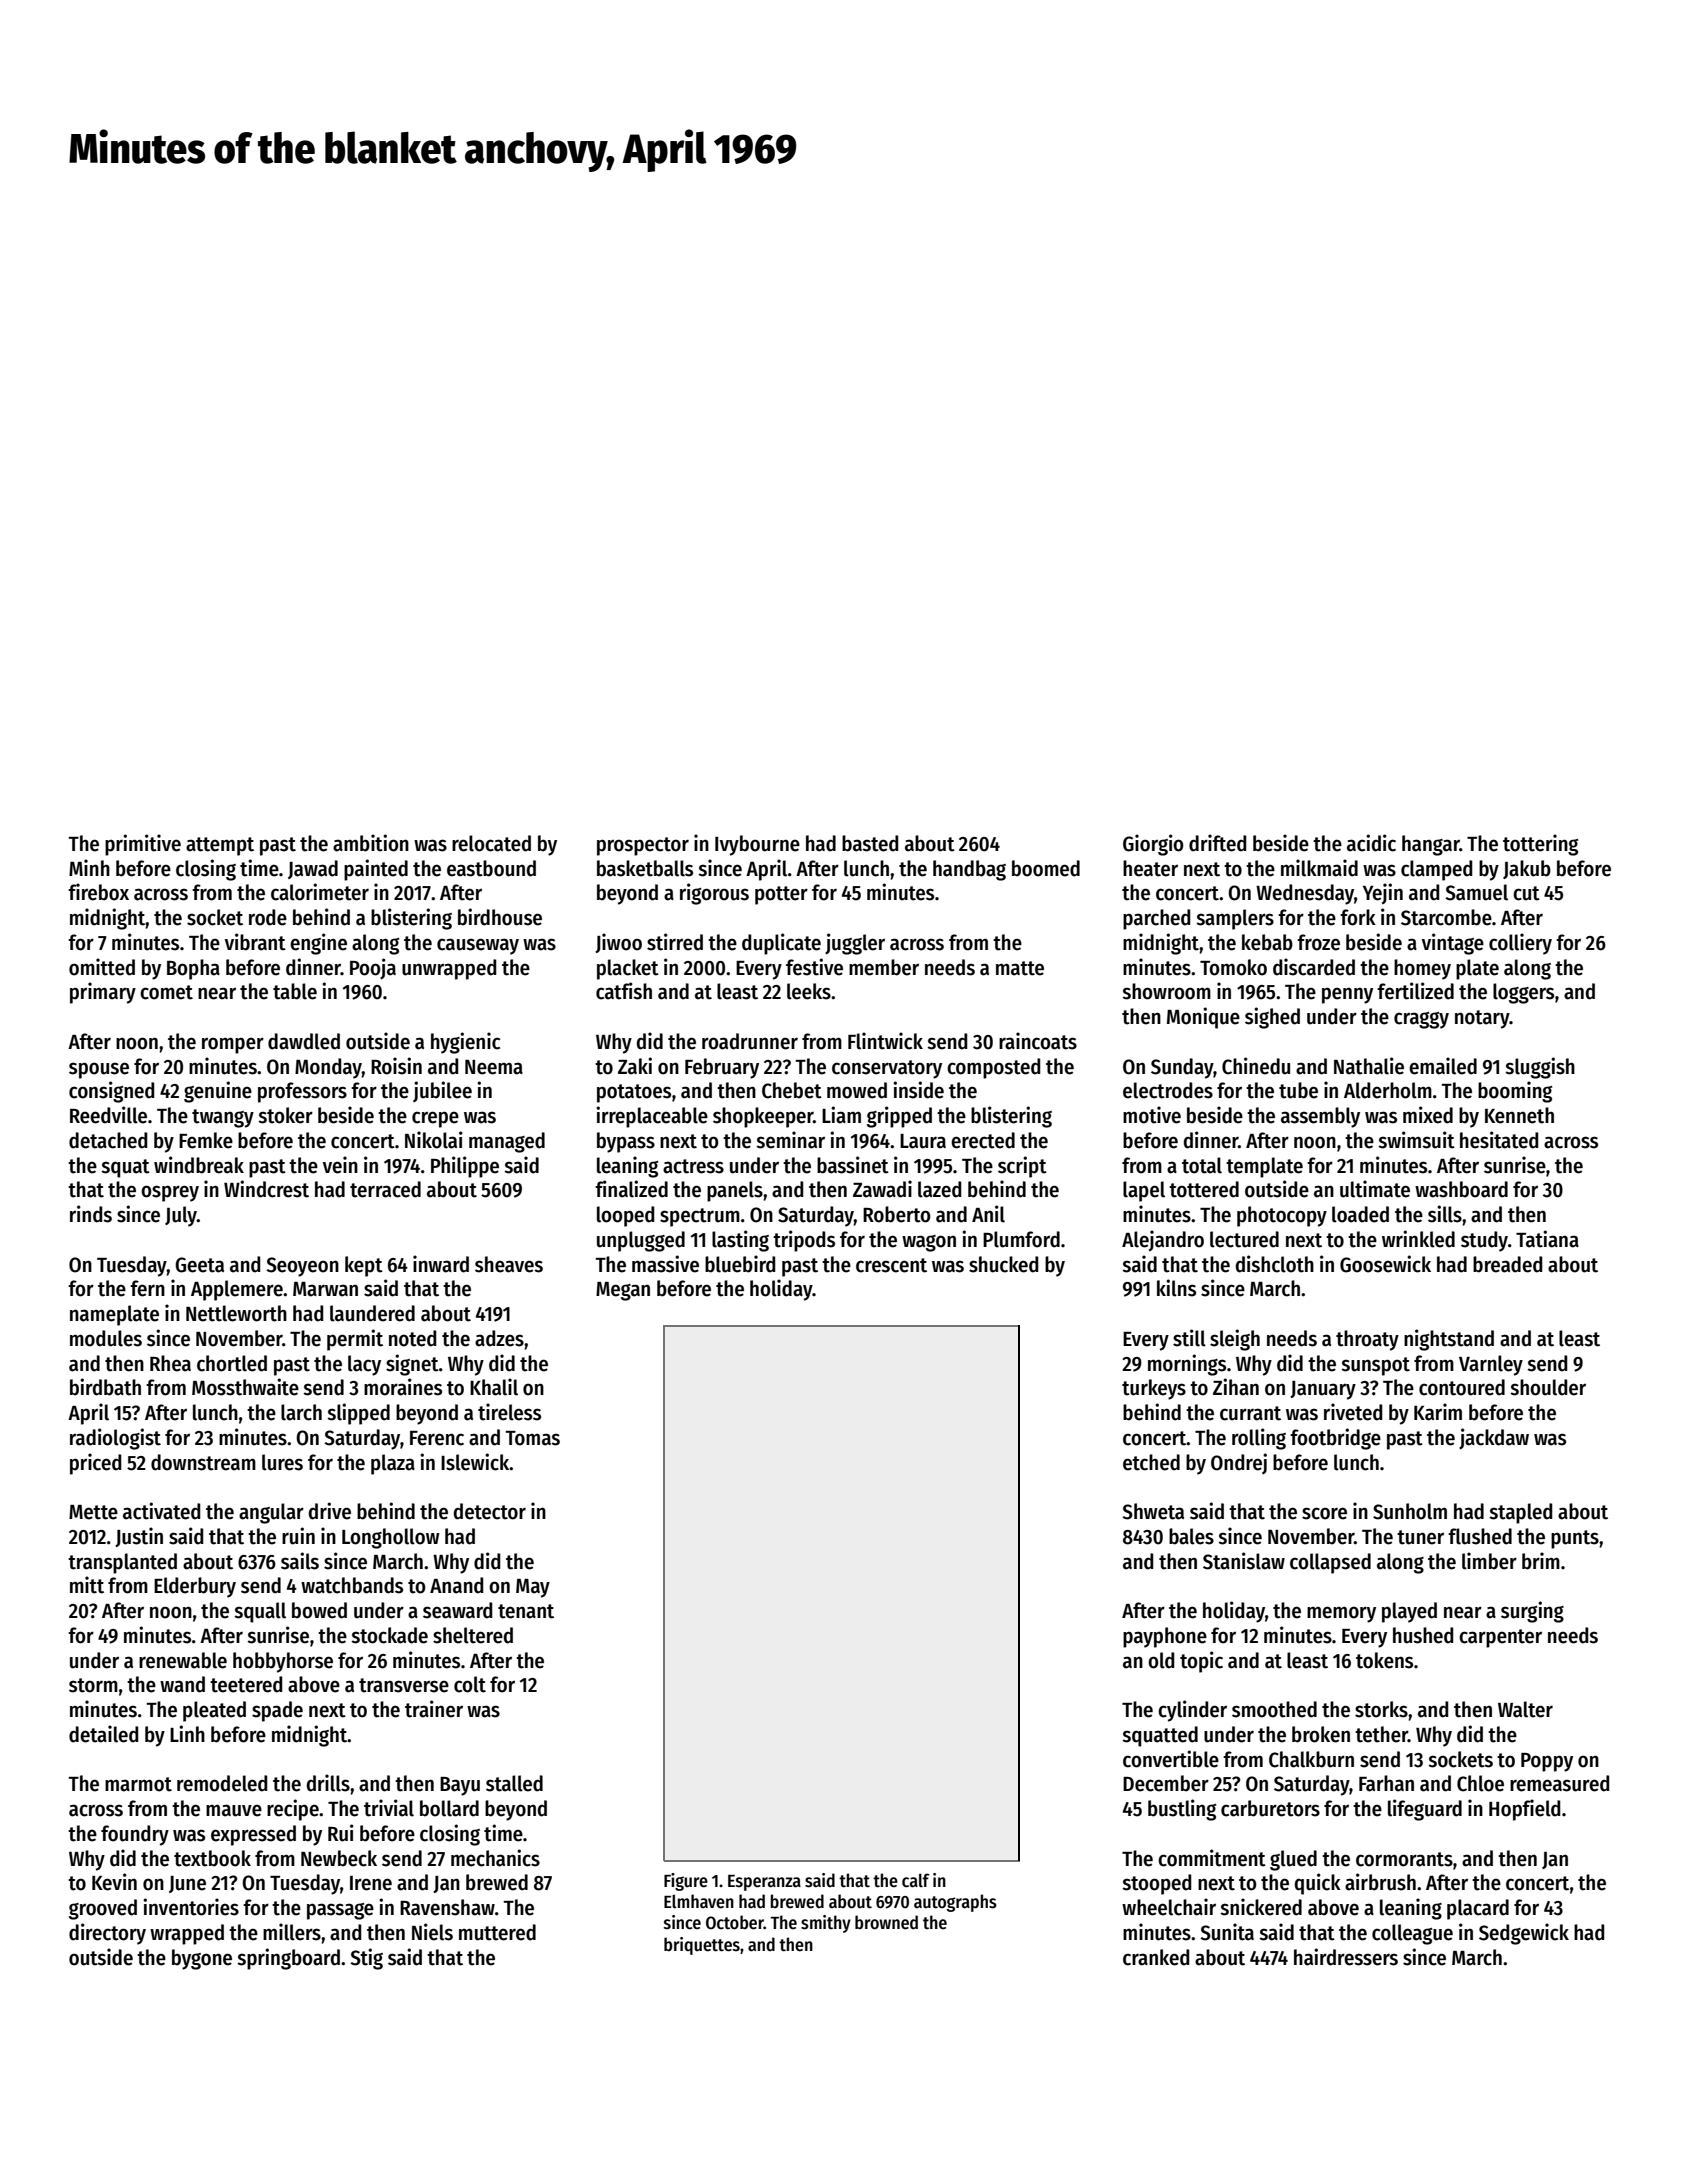  Describe the element at coordinates (161, 1511) in the page. I see `activated` at that location.
